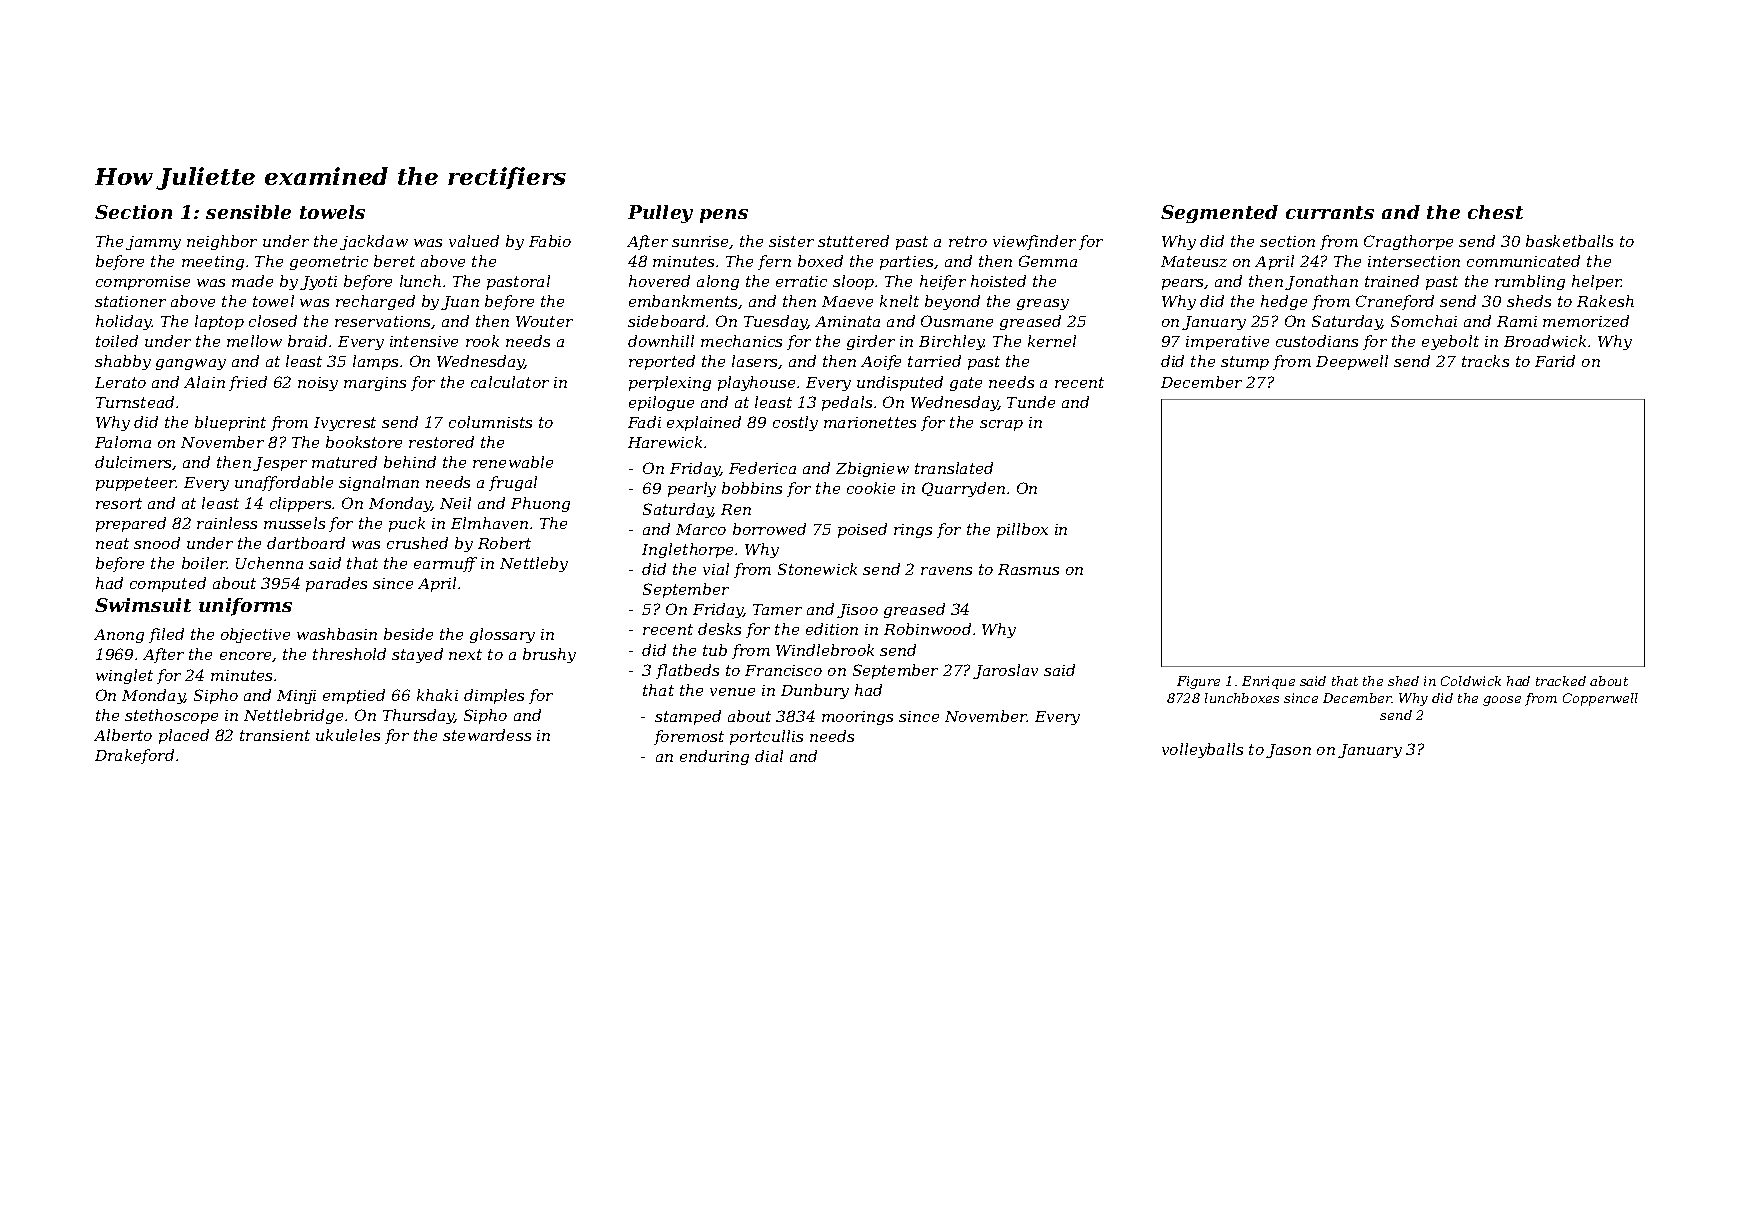 The image size is (1740, 1230). What do you see at coordinates (1202, 750) in the image?
I see `volleyballs` at bounding box center [1202, 750].
